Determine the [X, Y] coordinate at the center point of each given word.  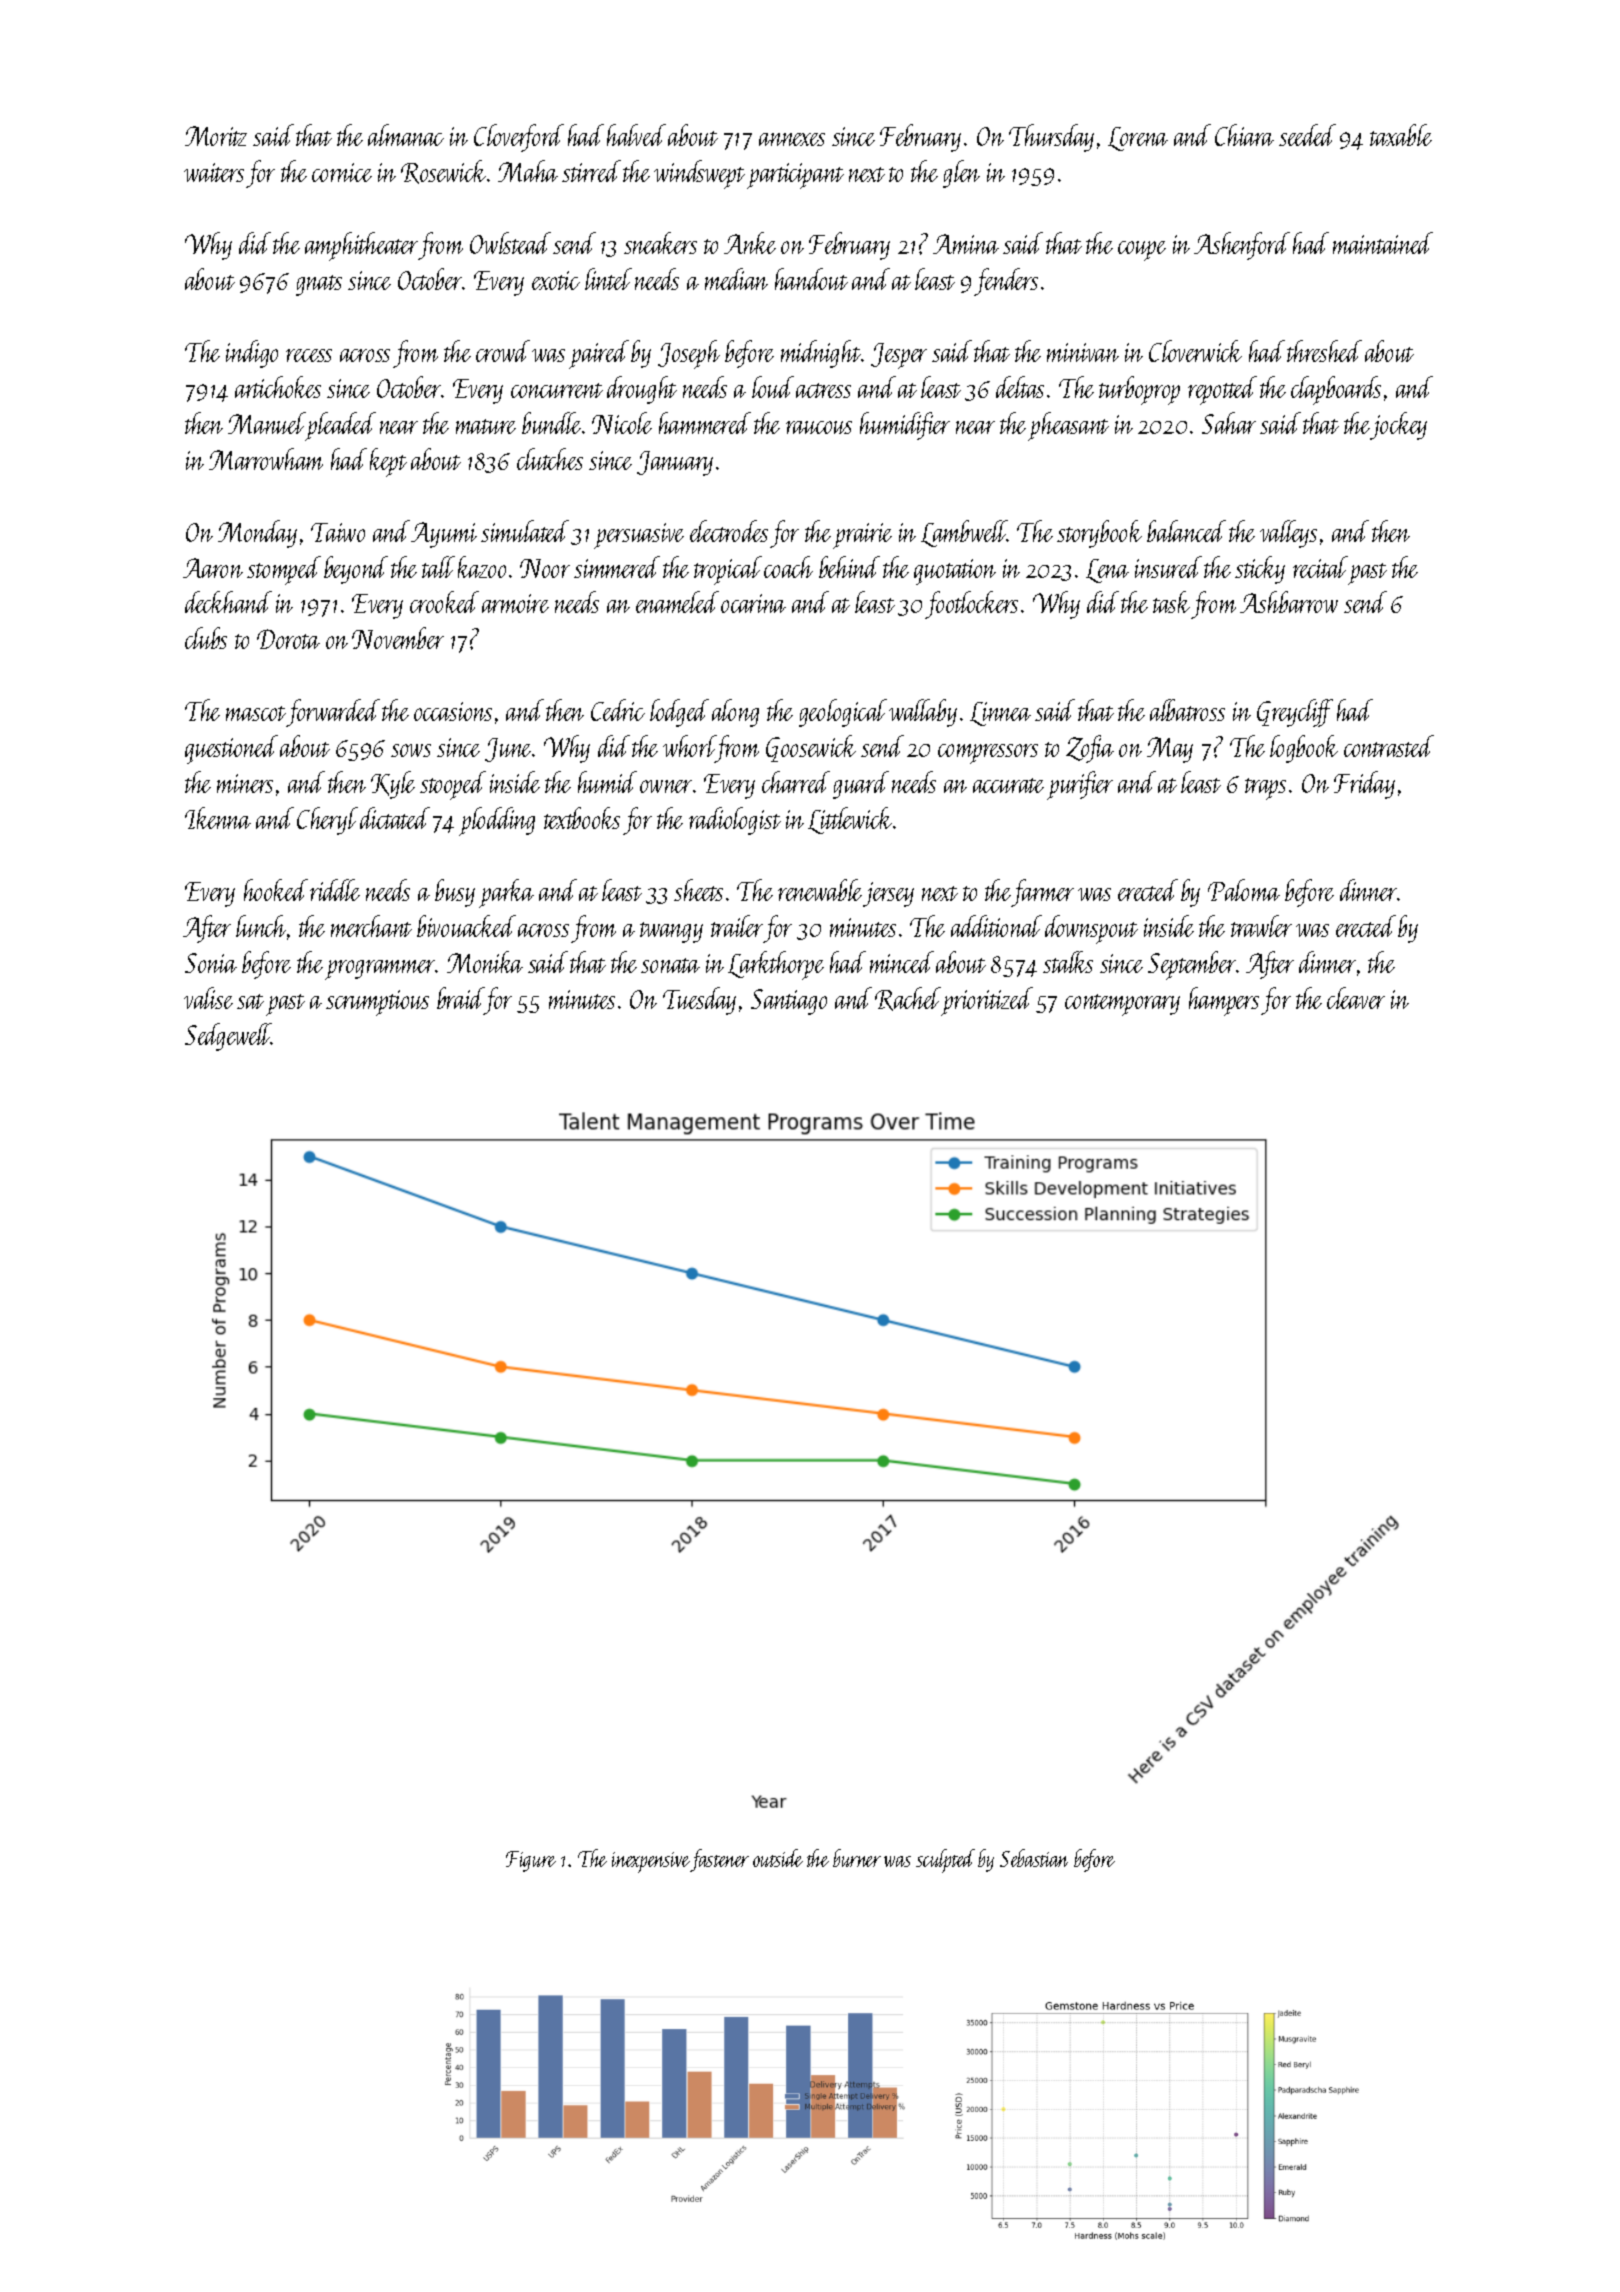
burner [857, 1858]
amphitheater [362, 246]
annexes [792, 139]
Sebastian [1034, 1858]
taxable [1401, 135]
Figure [531, 1861]
